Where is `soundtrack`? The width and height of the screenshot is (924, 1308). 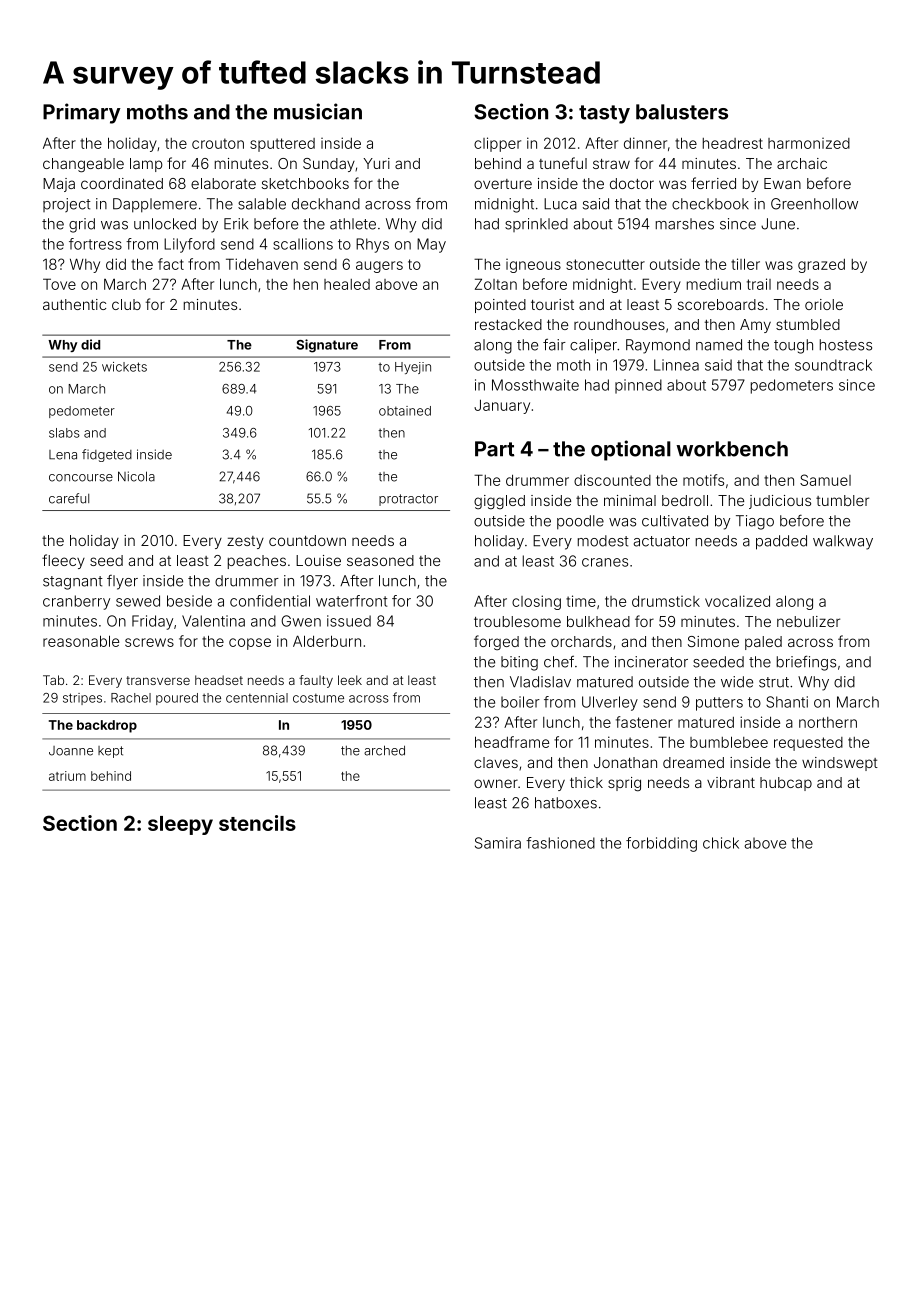
soundtrack is located at coordinates (833, 365).
